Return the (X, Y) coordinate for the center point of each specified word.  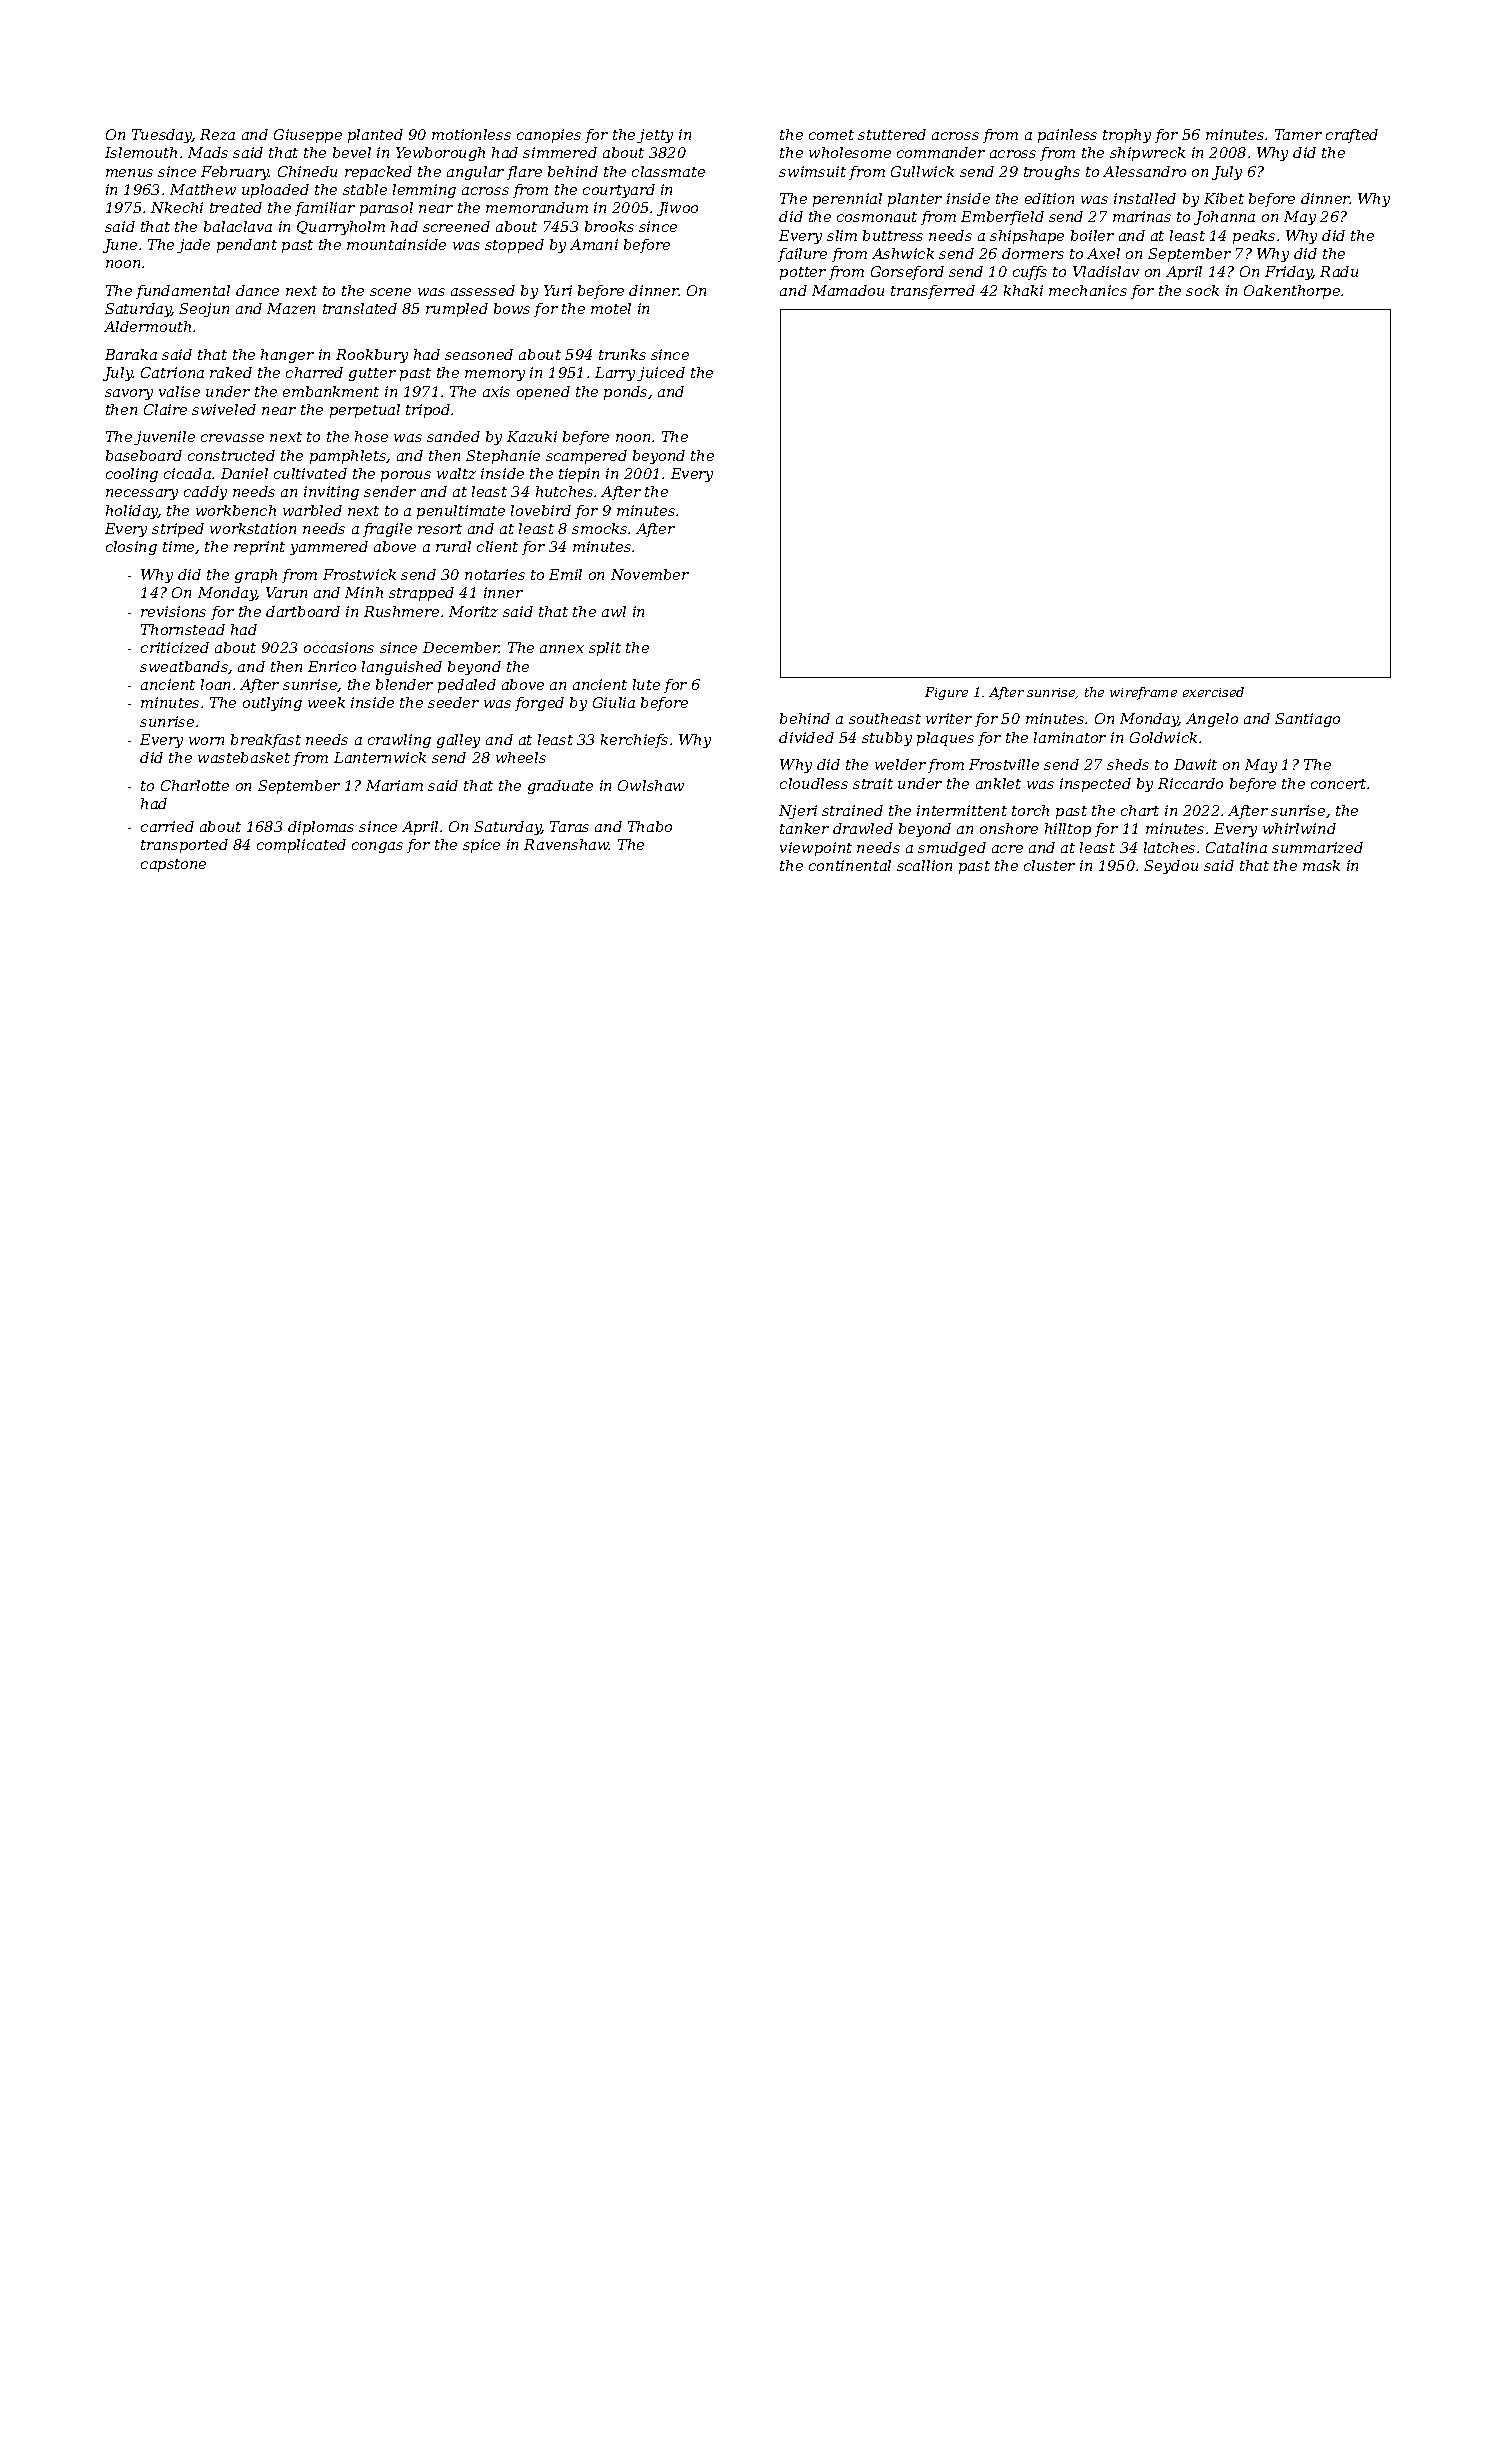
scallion (924, 865)
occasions (339, 647)
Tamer (1298, 134)
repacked (378, 173)
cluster (1049, 865)
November (650, 574)
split (605, 649)
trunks (622, 354)
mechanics (1088, 290)
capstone (173, 865)
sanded (453, 436)
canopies (549, 136)
